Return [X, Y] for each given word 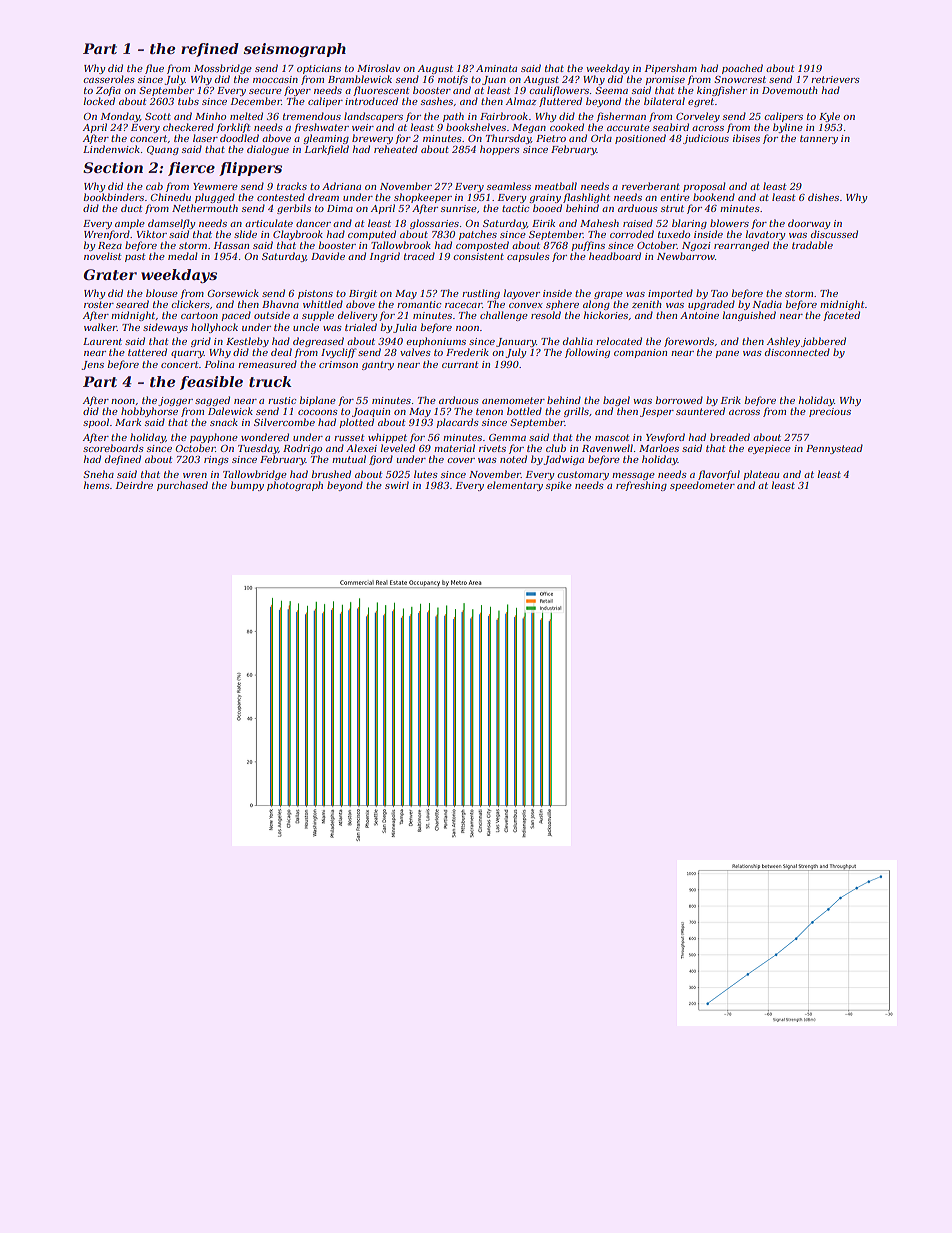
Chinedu [170, 197]
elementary [515, 486]
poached [742, 69]
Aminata [496, 68]
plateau [761, 475]
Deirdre [134, 485]
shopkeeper [423, 198]
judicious [706, 139]
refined [210, 50]
